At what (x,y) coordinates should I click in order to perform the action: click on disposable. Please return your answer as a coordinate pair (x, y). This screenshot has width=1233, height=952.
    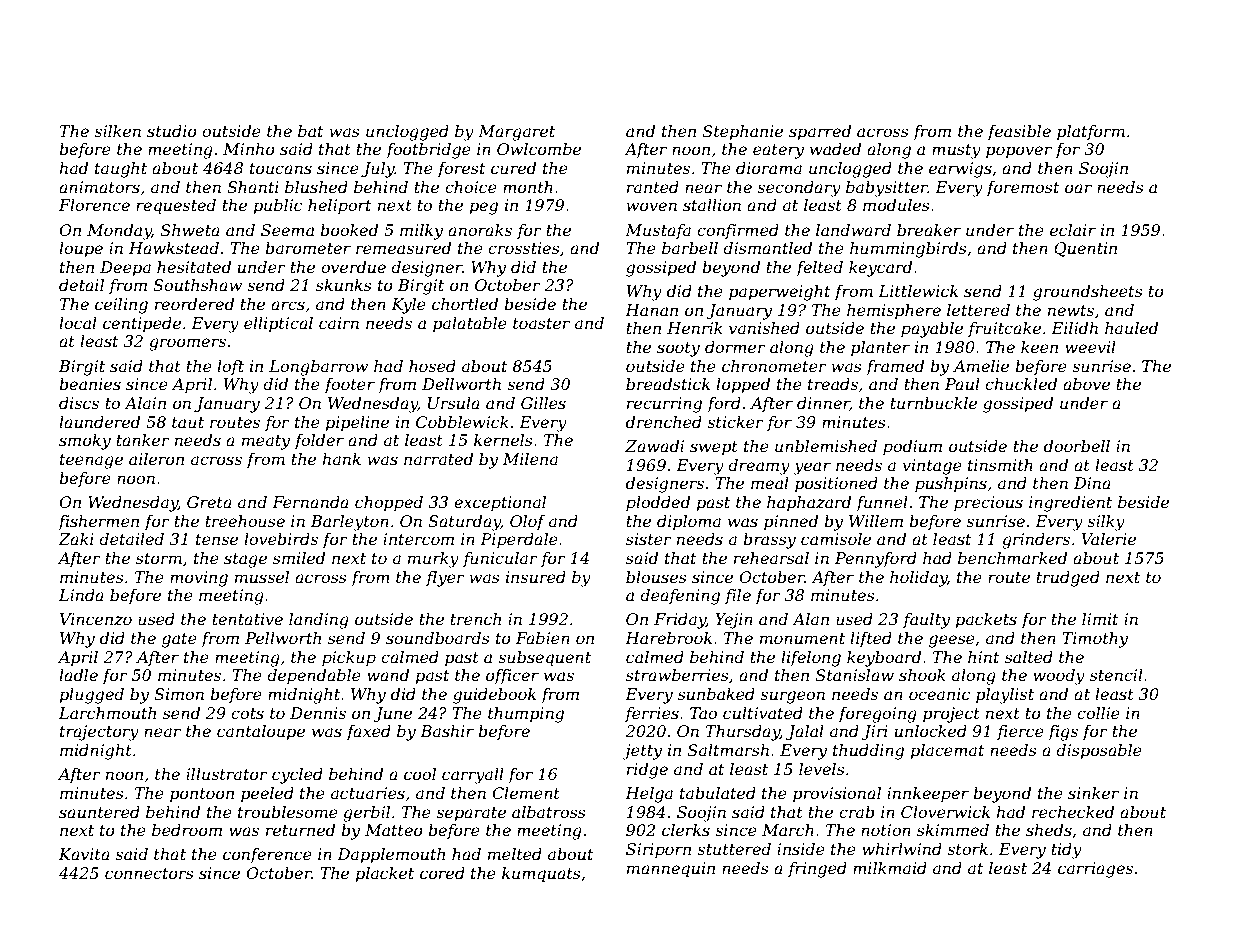
    Looking at the image, I should click on (1099, 752).
